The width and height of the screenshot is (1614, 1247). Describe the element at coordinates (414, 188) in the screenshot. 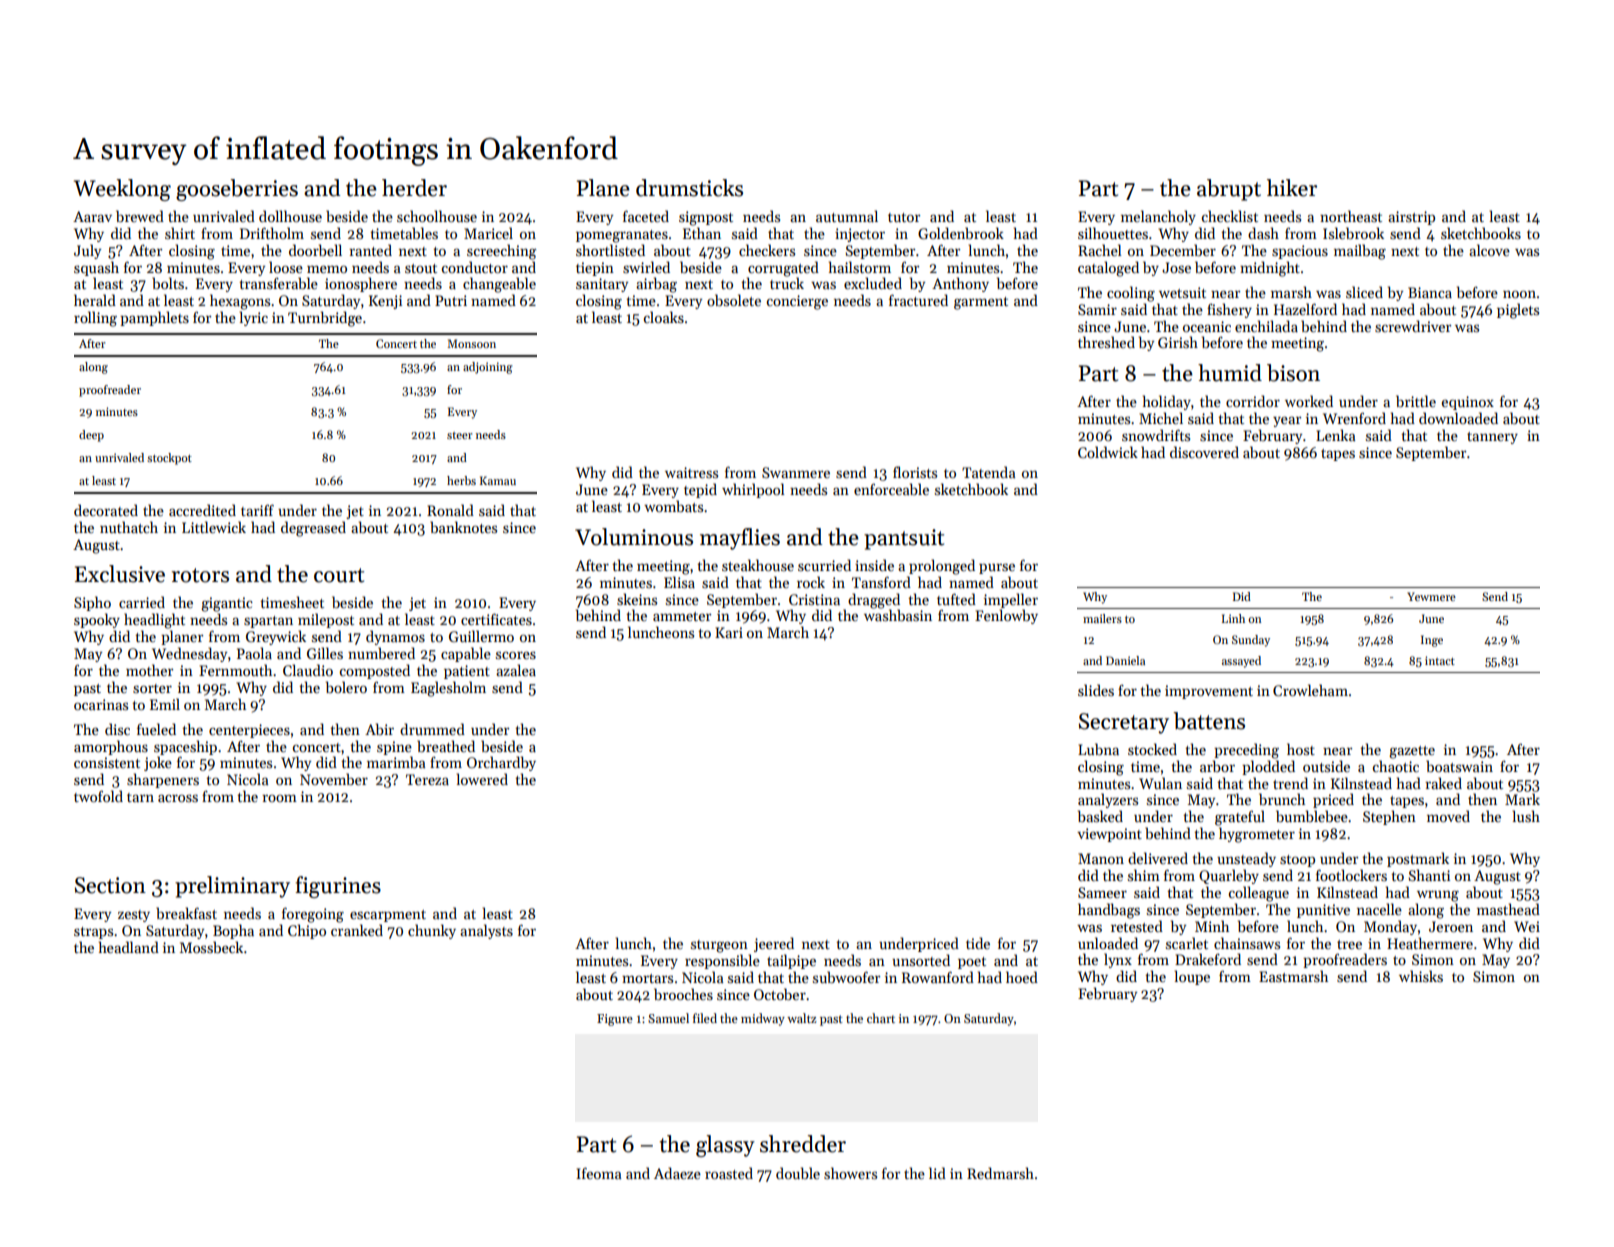

I see `herder` at that location.
